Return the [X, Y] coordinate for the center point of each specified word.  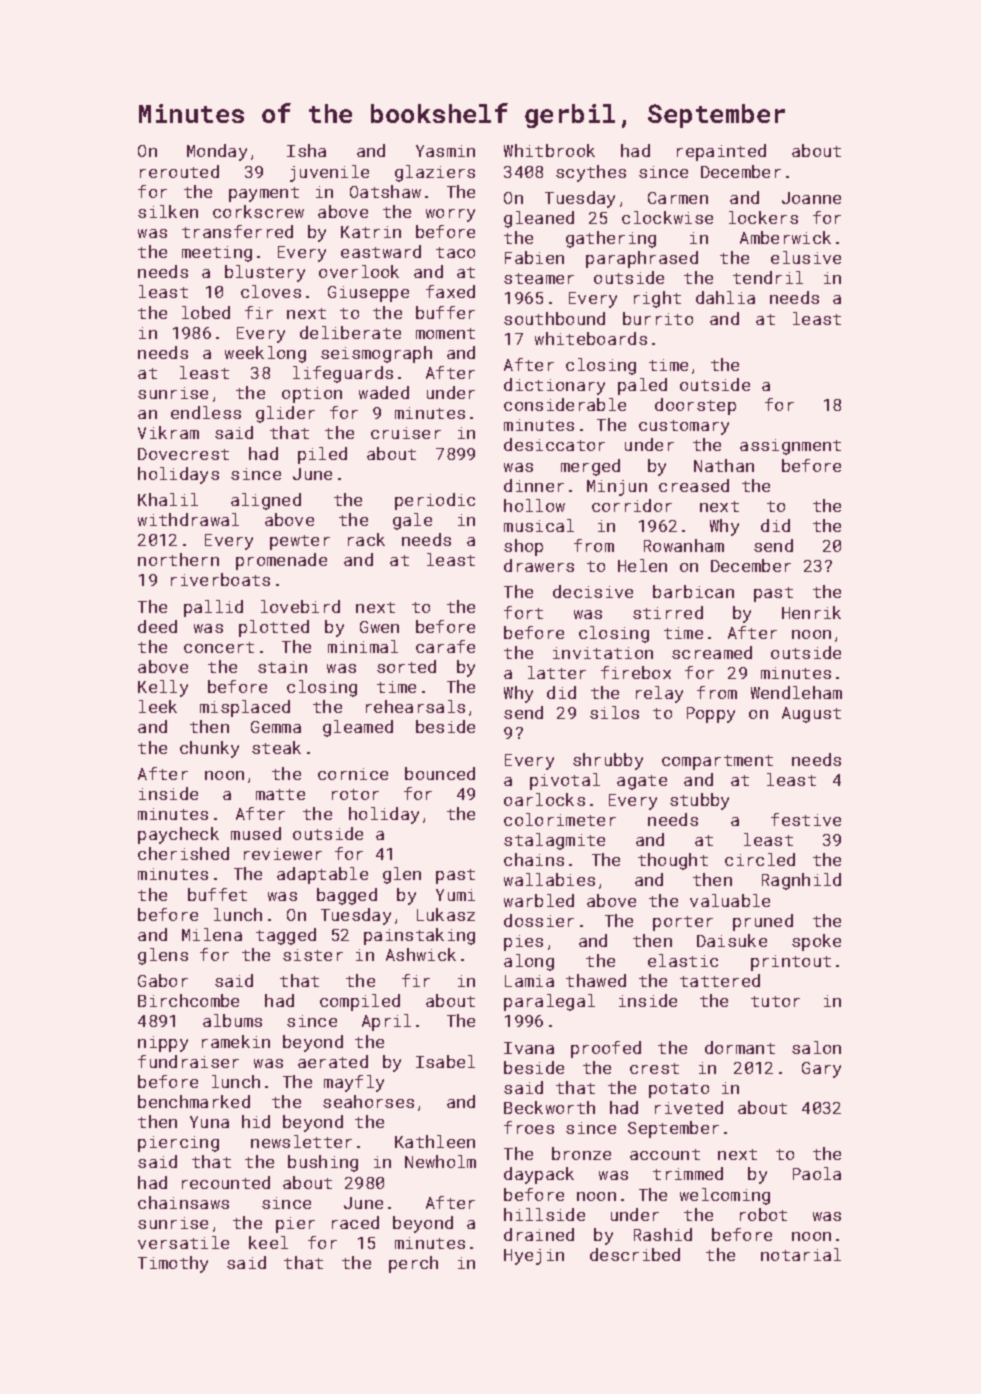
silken [168, 211]
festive [806, 819]
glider [285, 414]
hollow [534, 505]
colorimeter [560, 819]
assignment [790, 447]
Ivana [529, 1048]
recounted [226, 1182]
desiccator [554, 444]
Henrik [811, 612]
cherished [183, 853]
